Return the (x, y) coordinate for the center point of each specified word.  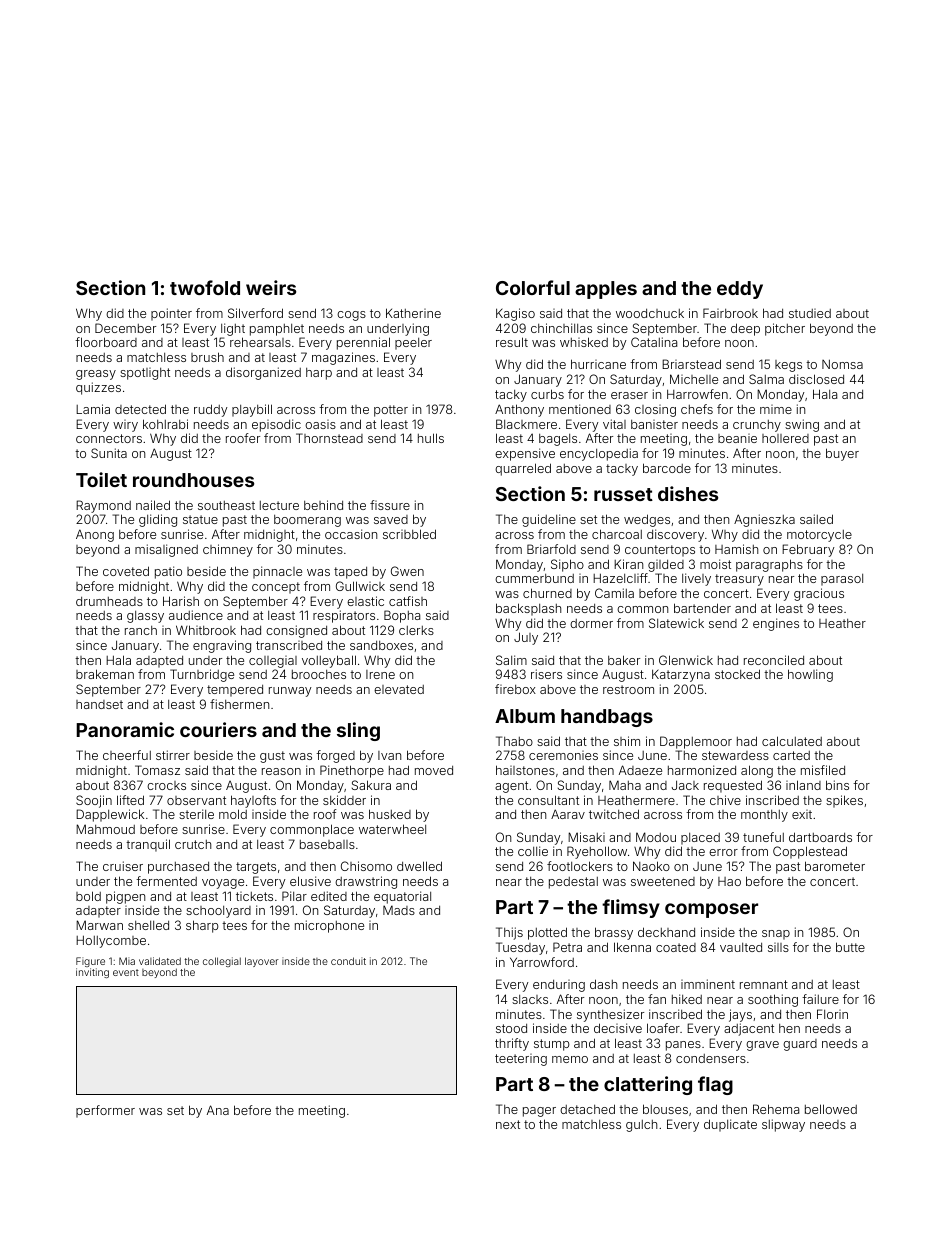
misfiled (823, 770)
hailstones (525, 770)
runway (290, 692)
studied (810, 313)
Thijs (509, 933)
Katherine (413, 313)
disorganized (263, 373)
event (126, 972)
